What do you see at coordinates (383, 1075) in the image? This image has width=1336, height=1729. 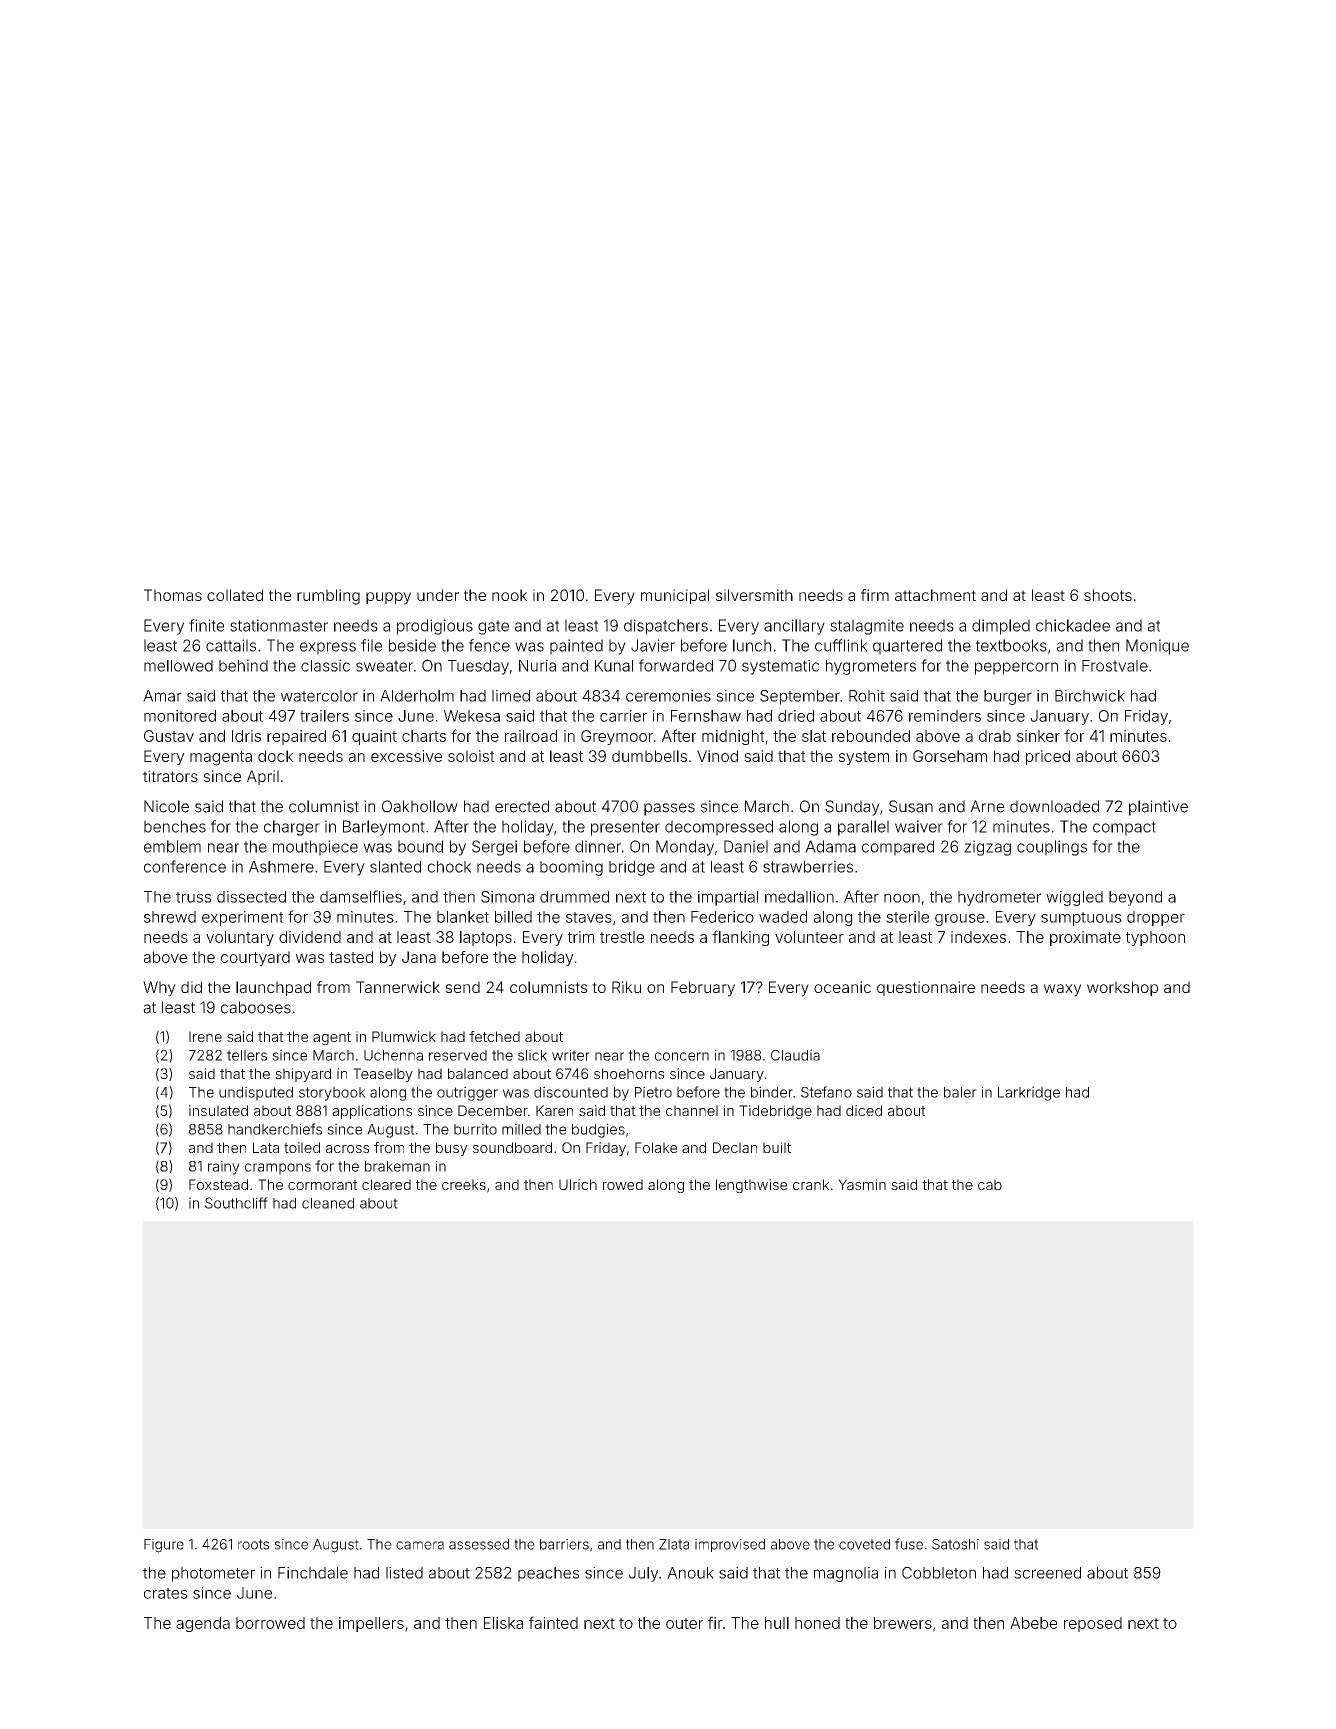 I see `Teaselby` at bounding box center [383, 1075].
